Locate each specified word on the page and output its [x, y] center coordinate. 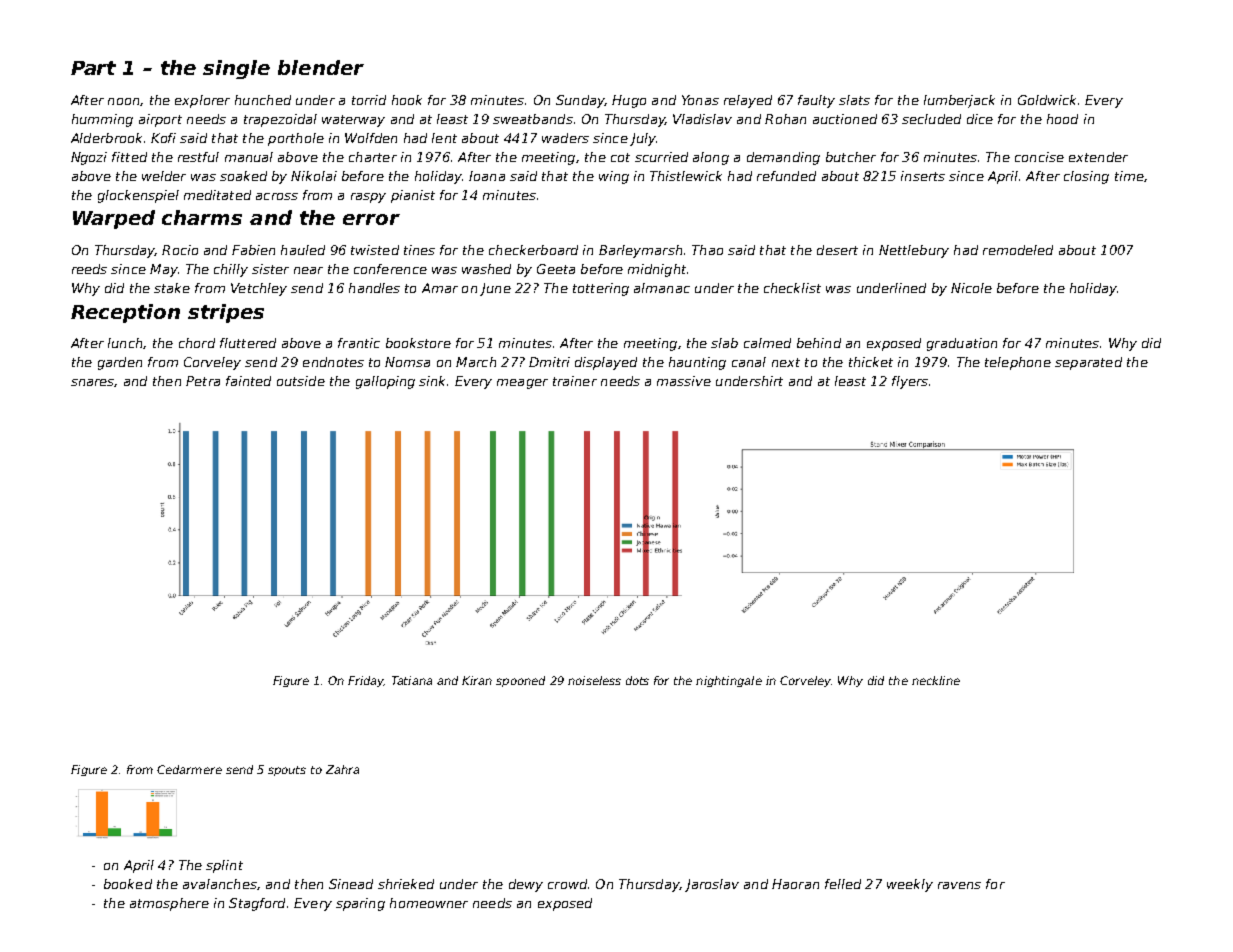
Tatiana [412, 680]
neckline [936, 680]
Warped [114, 219]
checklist [792, 288]
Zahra [342, 769]
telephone [1018, 363]
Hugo [629, 101]
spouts [287, 771]
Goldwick [1047, 100]
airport [160, 120]
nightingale [729, 681]
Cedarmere [189, 769]
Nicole [971, 288]
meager [522, 384]
